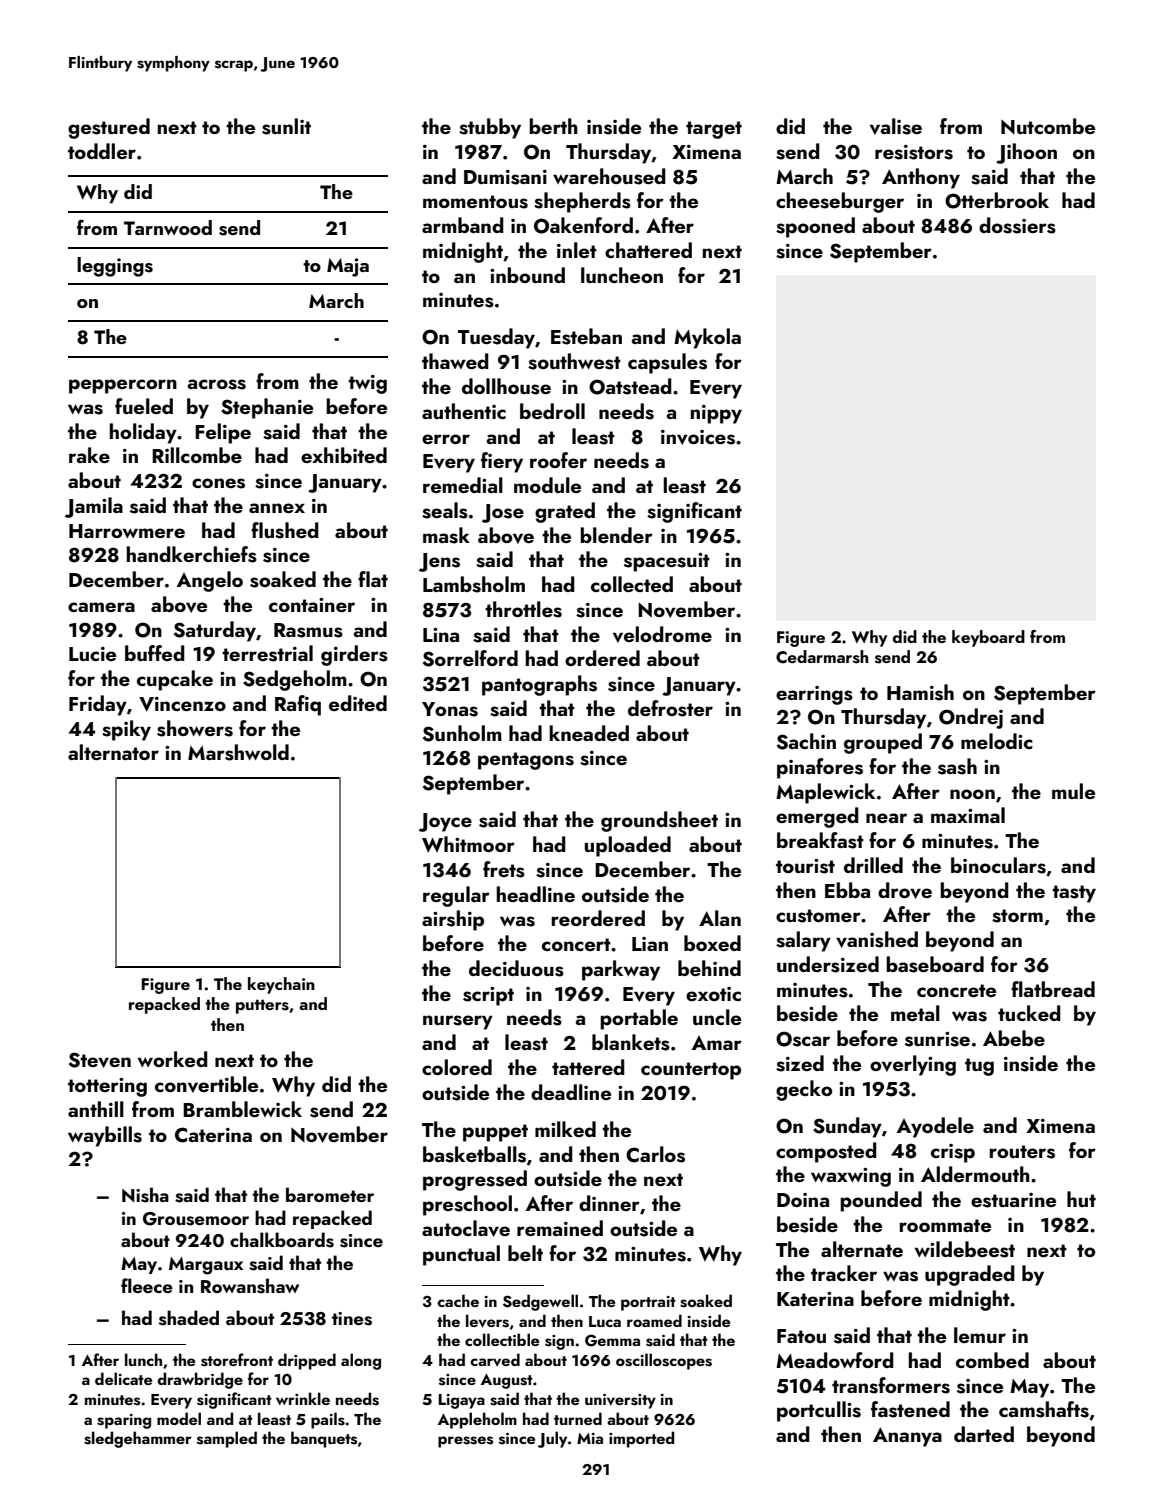 Image resolution: width=1164 pixels, height=1506 pixels. What do you see at coordinates (571, 1092) in the image?
I see `deadline` at bounding box center [571, 1092].
